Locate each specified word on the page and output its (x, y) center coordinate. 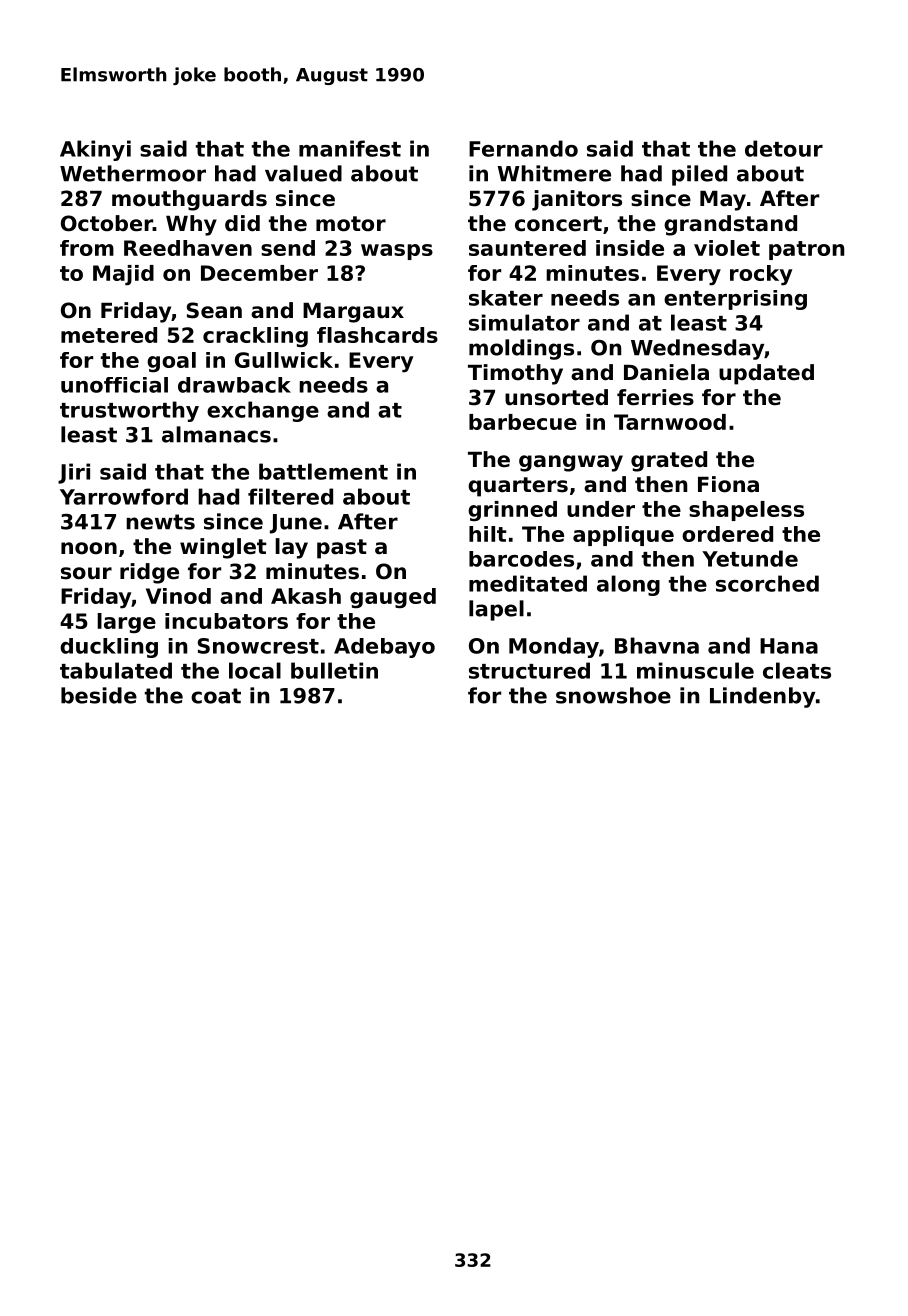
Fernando (523, 148)
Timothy (515, 374)
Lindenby (762, 697)
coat (216, 696)
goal (171, 362)
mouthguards (189, 200)
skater (506, 298)
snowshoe (613, 695)
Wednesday (697, 349)
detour (784, 148)
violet (727, 248)
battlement (323, 471)
